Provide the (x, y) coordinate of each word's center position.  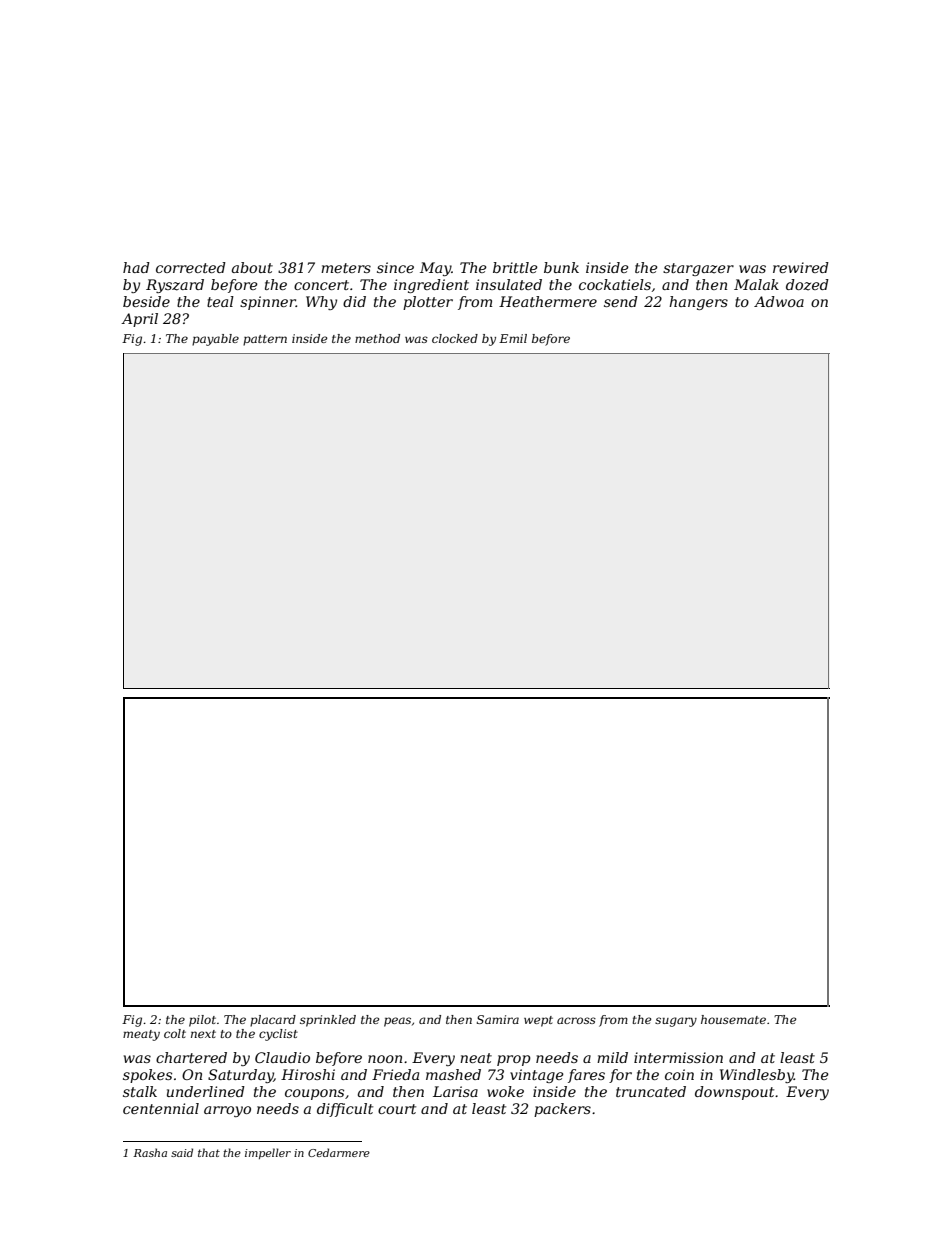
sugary (676, 1022)
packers (562, 1110)
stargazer (698, 269)
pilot (202, 1021)
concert (321, 285)
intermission (678, 1057)
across (576, 1020)
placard (273, 1021)
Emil (513, 338)
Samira (498, 1019)
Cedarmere (339, 1152)
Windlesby (757, 1076)
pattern (265, 340)
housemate (733, 1019)
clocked (455, 338)
